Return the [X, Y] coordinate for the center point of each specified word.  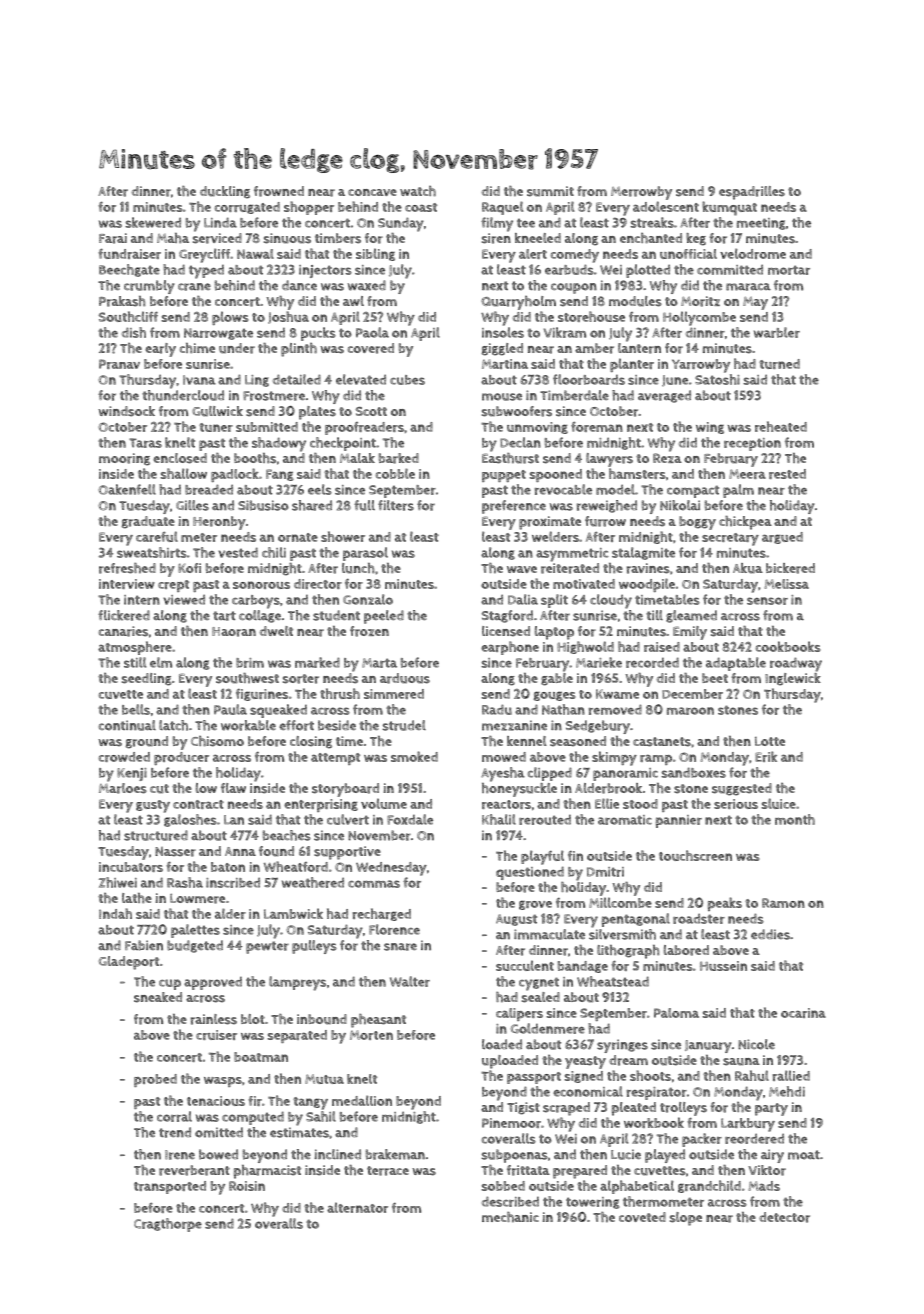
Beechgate [129, 270]
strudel [404, 725]
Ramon [783, 903]
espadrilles [752, 193]
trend [175, 1132]
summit [550, 191]
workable [248, 725]
